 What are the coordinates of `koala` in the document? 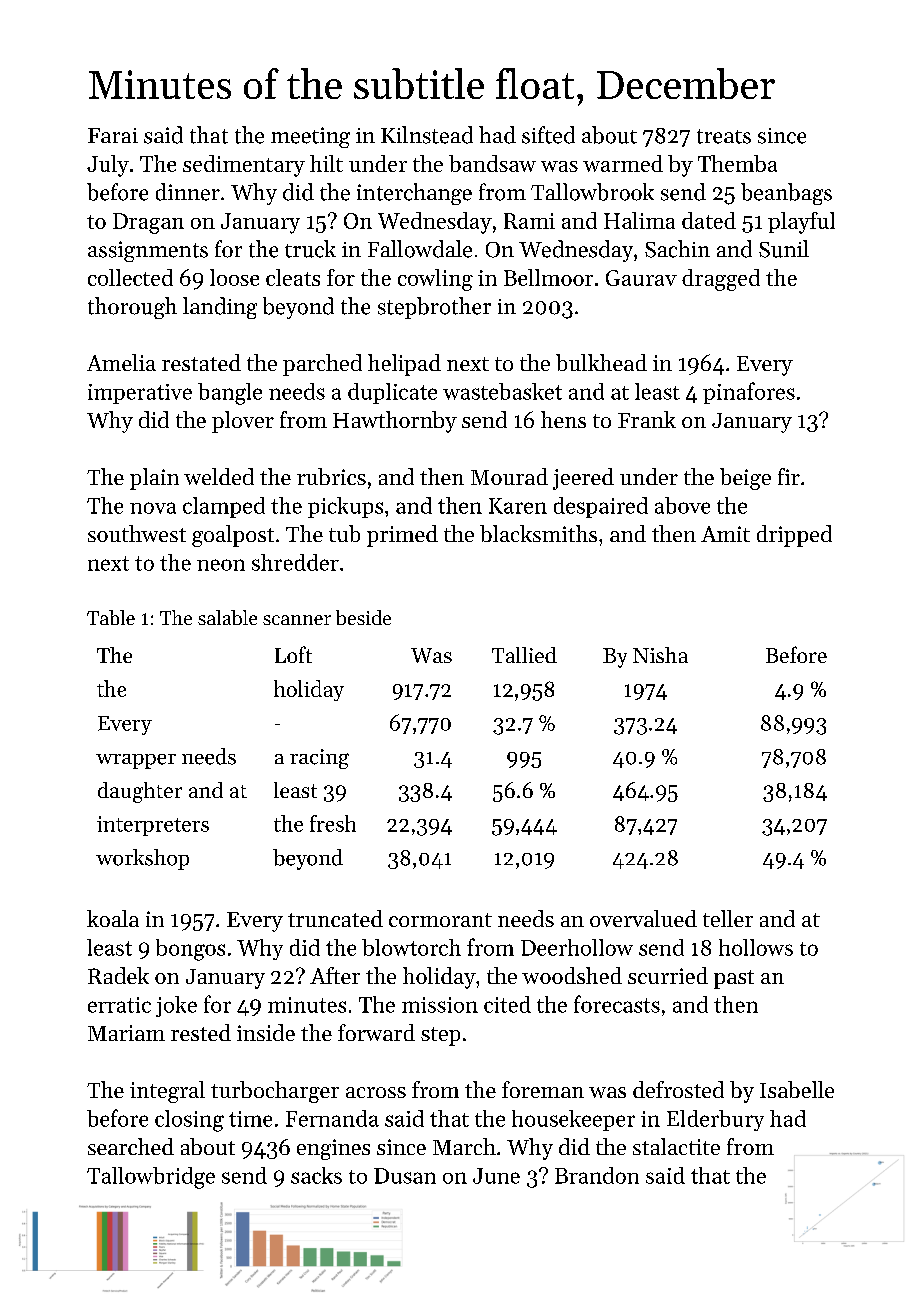 It's located at (113, 918).
